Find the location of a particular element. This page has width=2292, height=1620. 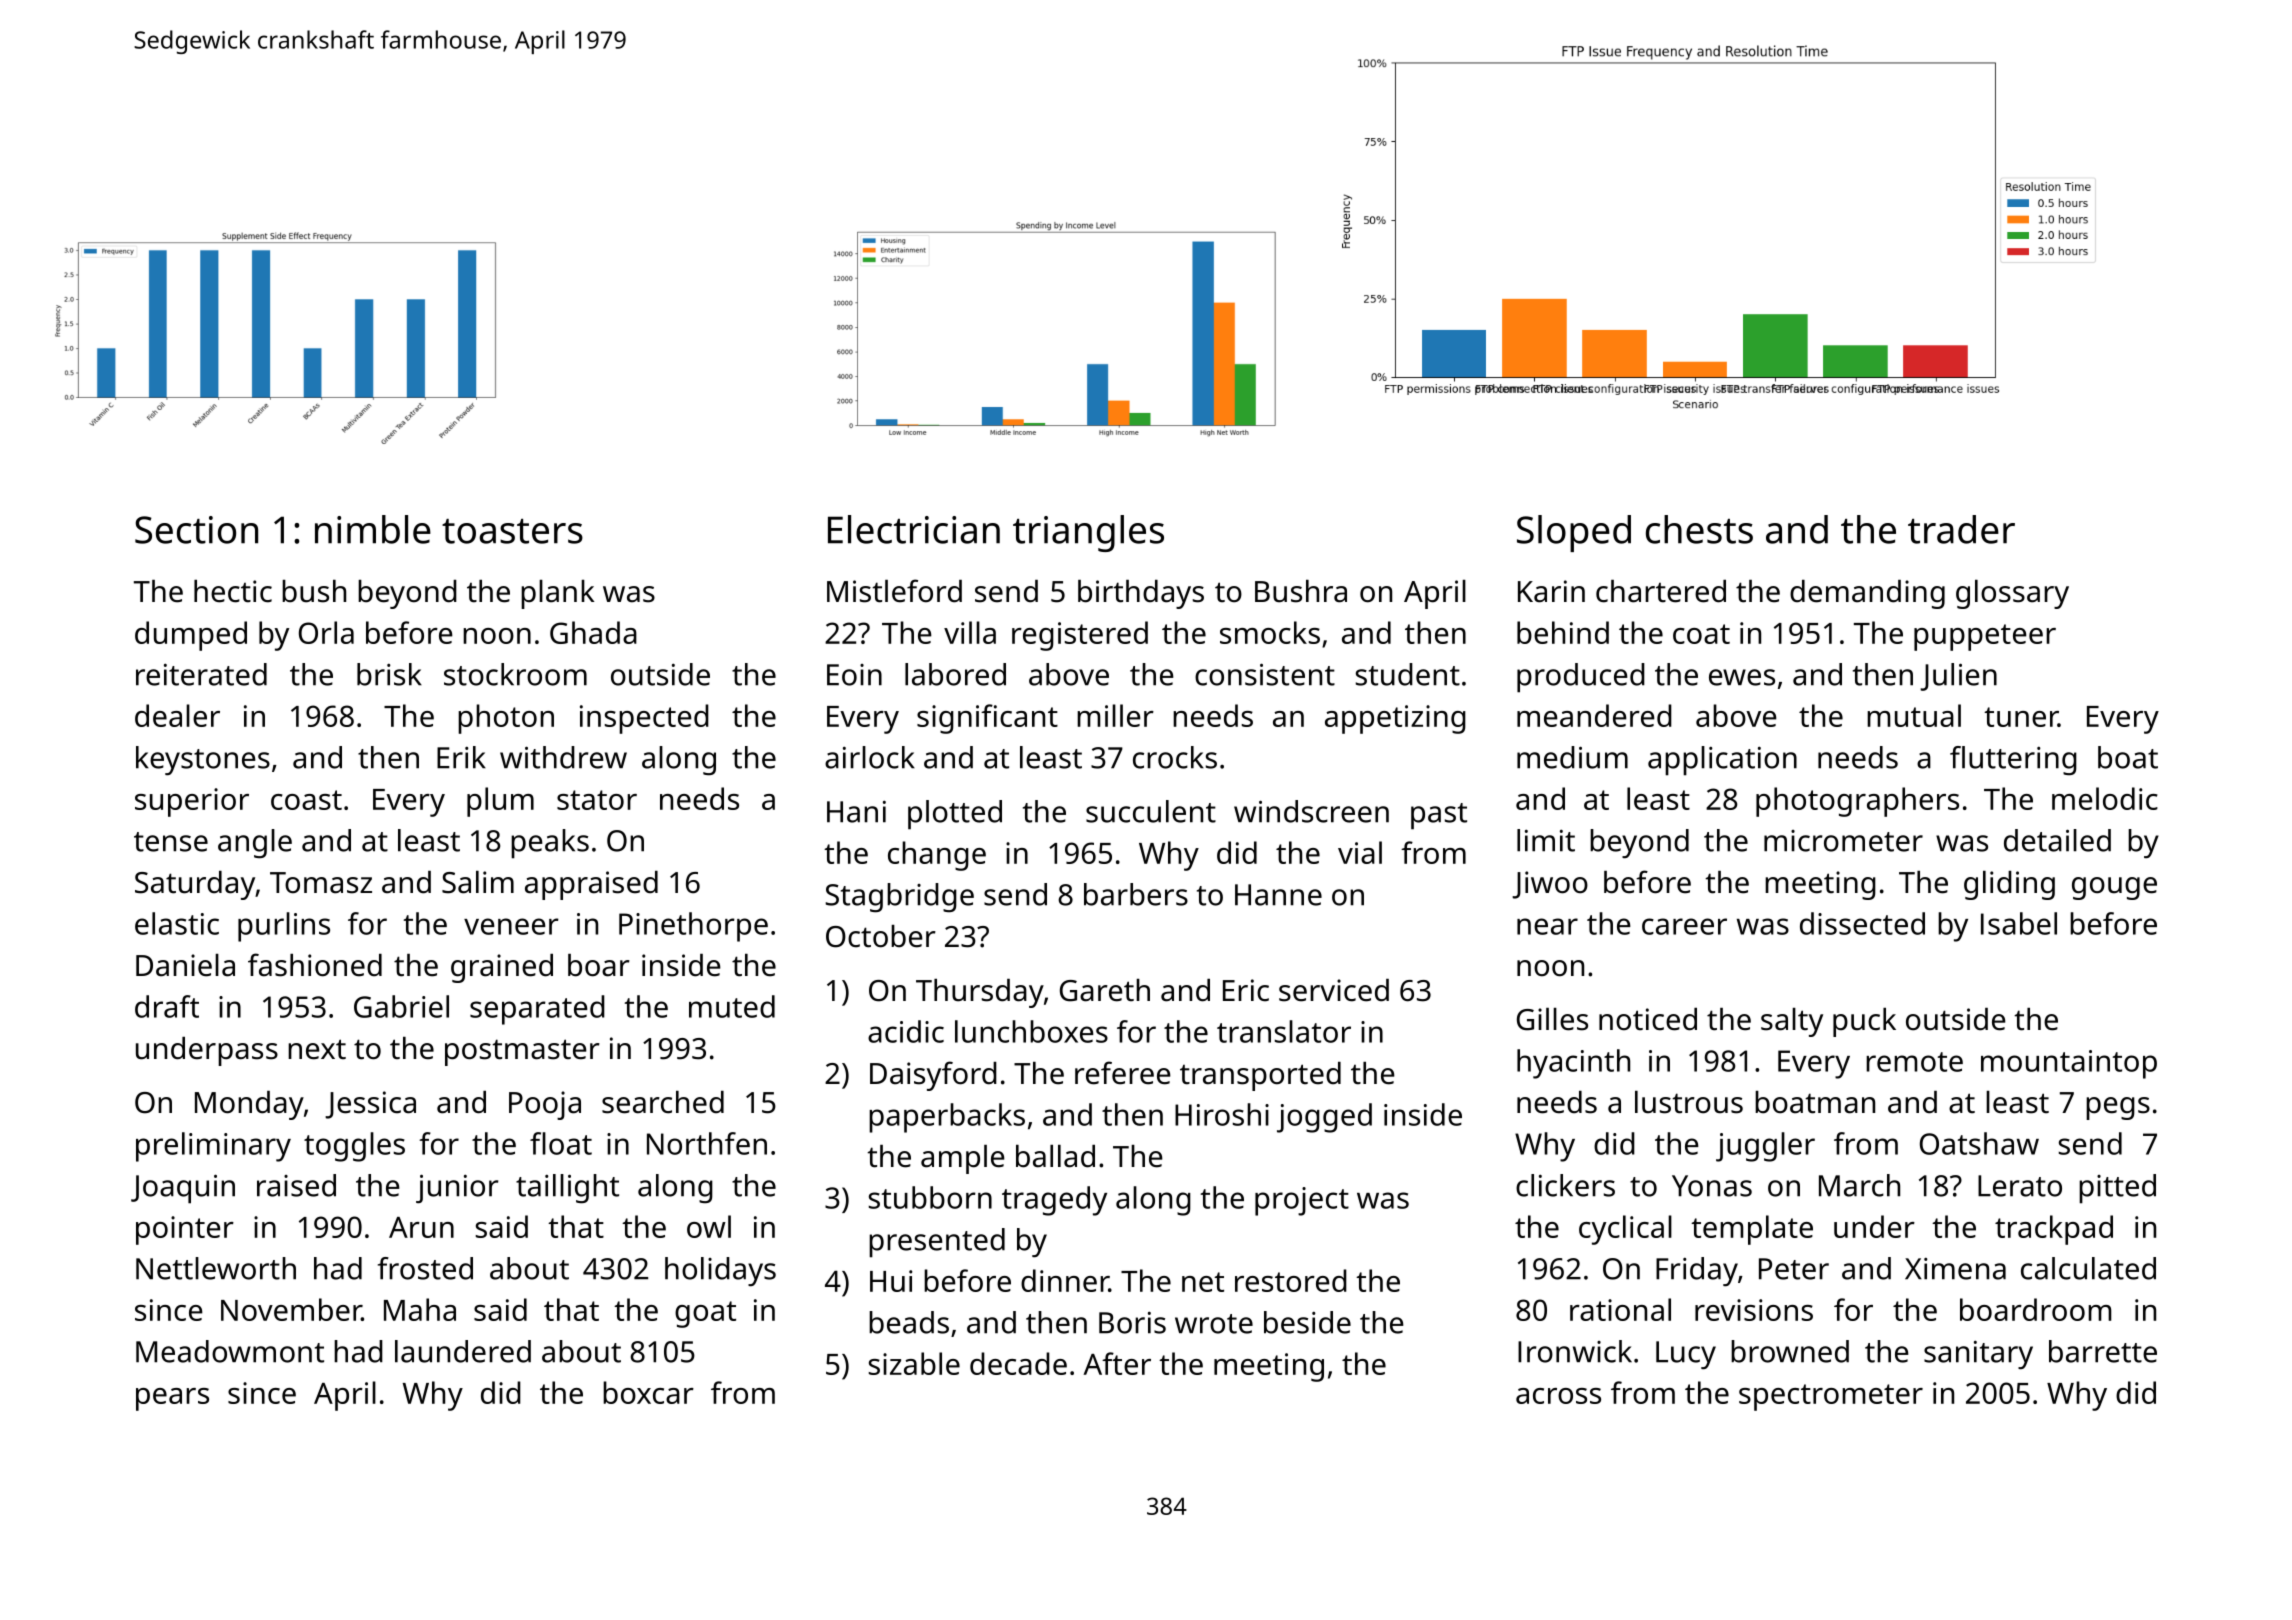

villa is located at coordinates (970, 632).
